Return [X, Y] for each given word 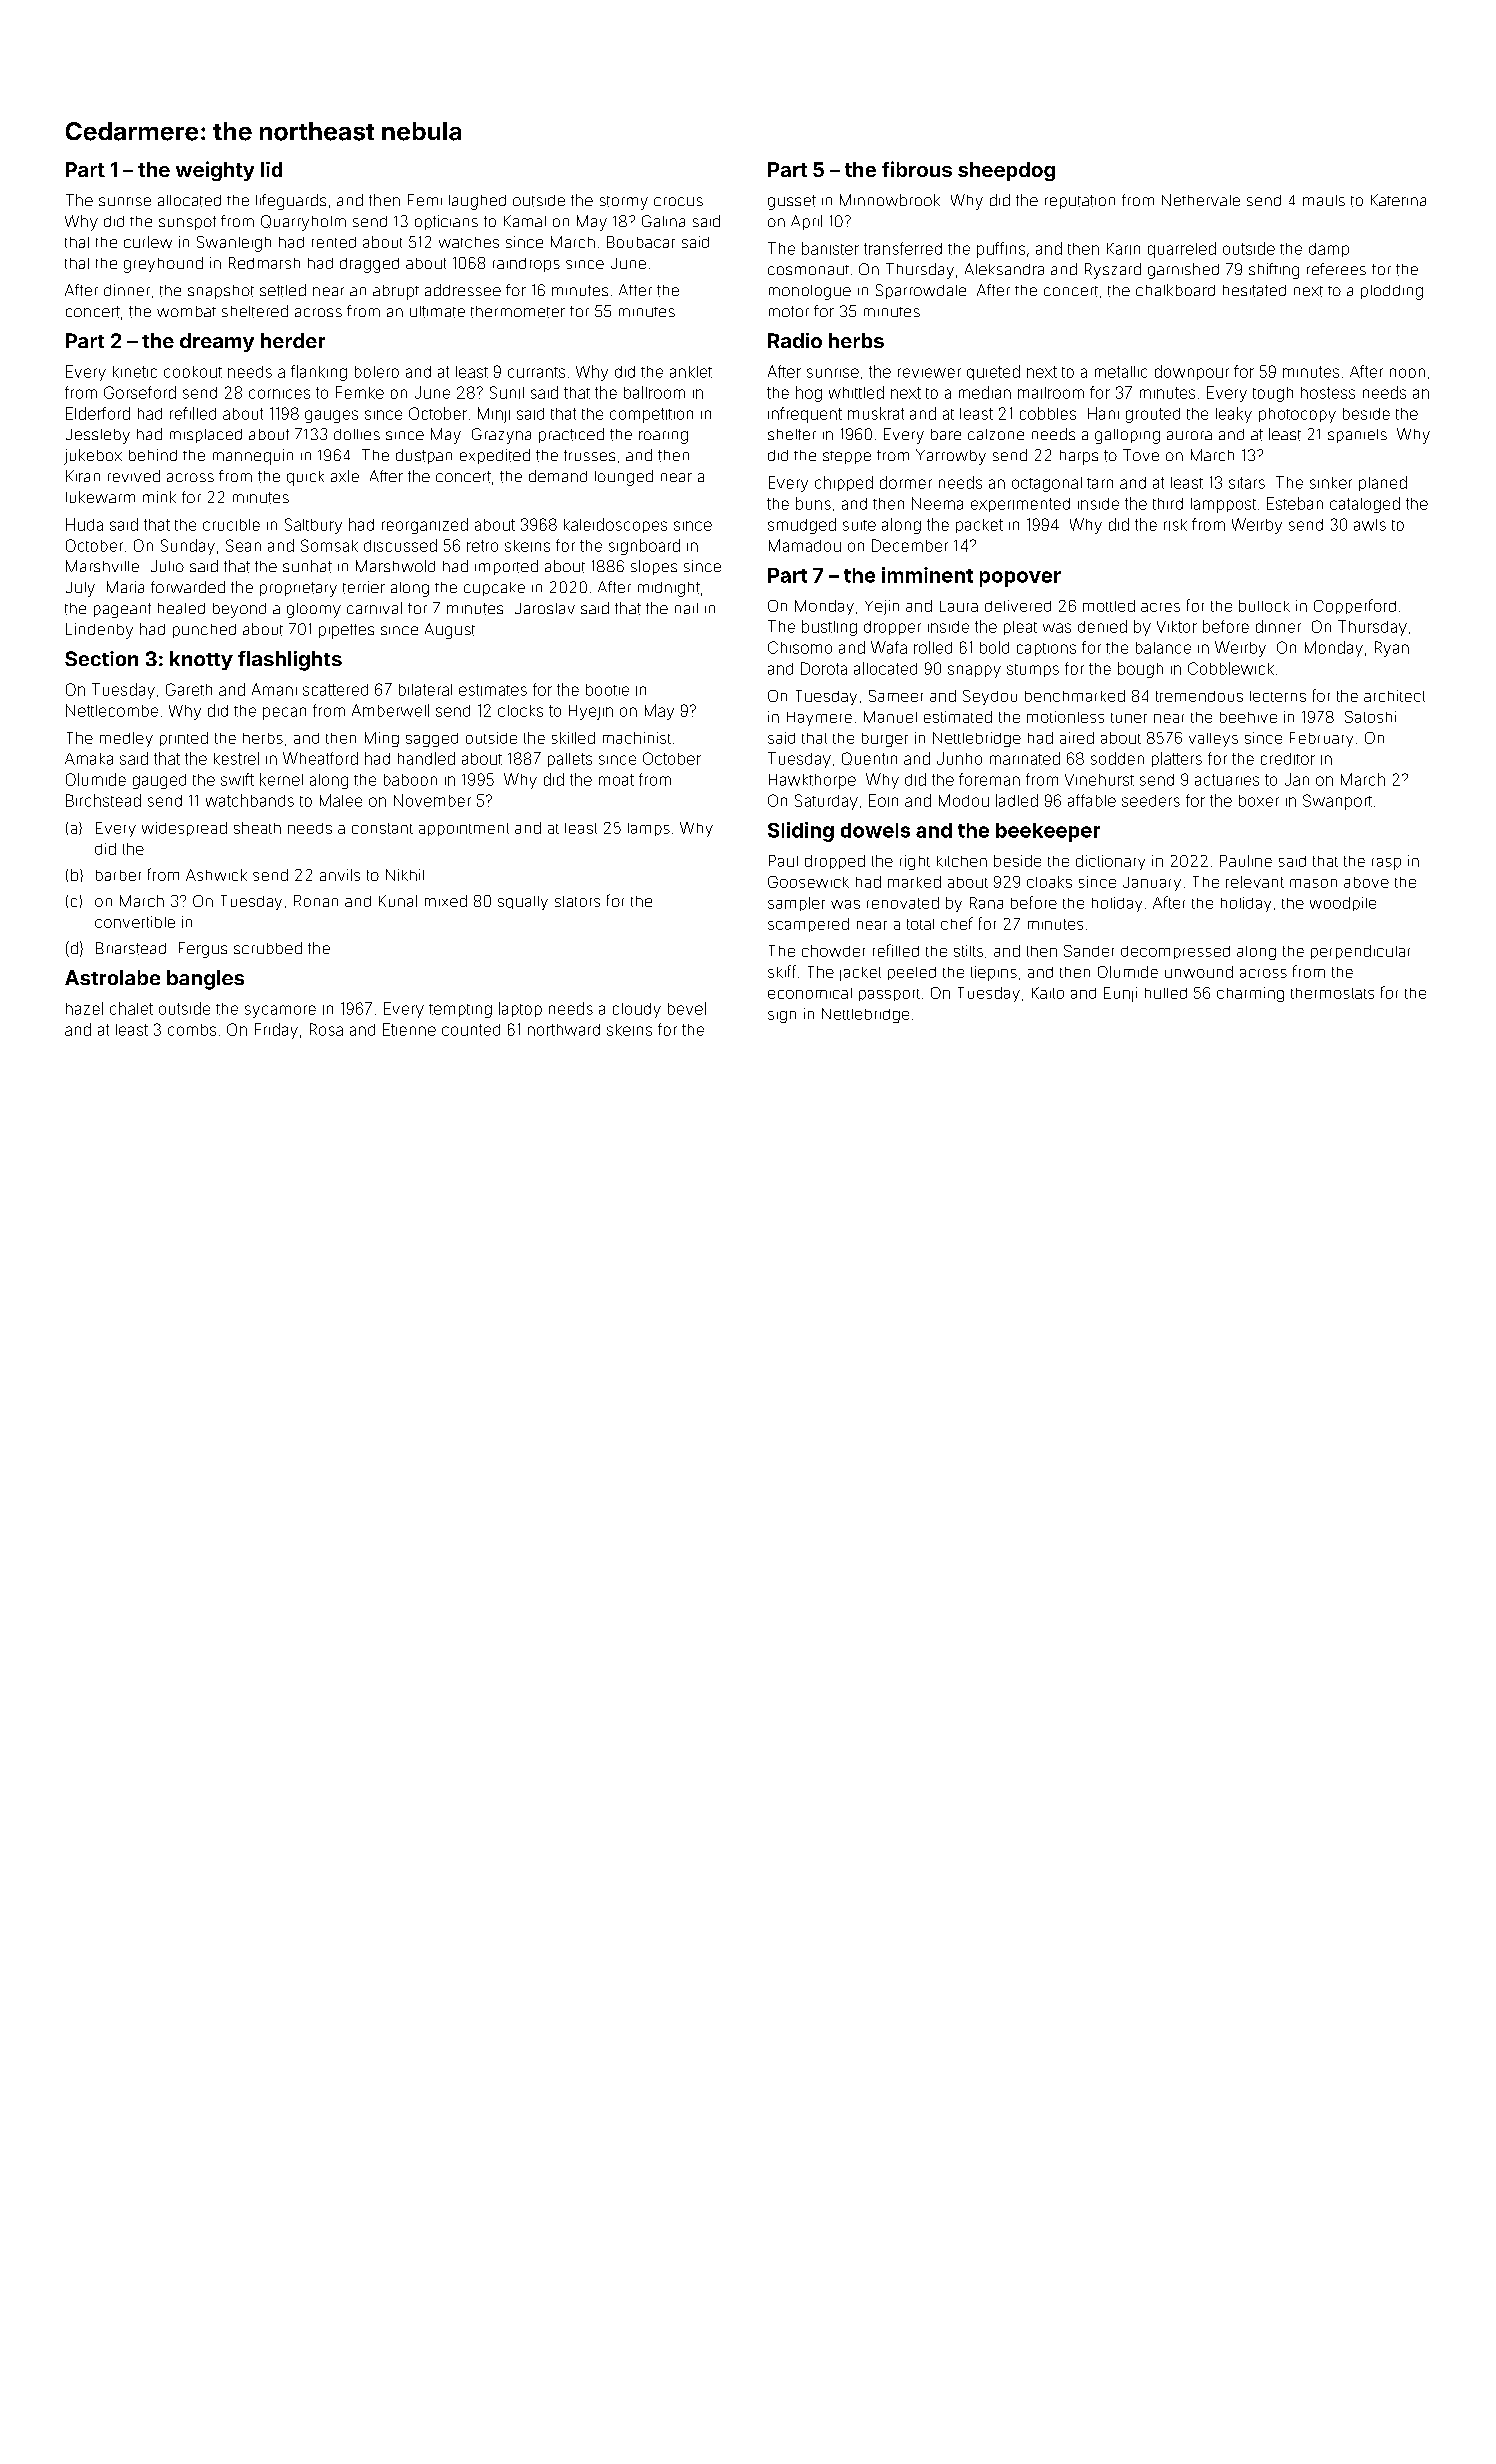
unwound [1199, 972]
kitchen [962, 861]
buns [813, 503]
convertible [135, 922]
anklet [691, 372]
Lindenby [99, 631]
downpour [1192, 372]
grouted [1153, 415]
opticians [446, 222]
